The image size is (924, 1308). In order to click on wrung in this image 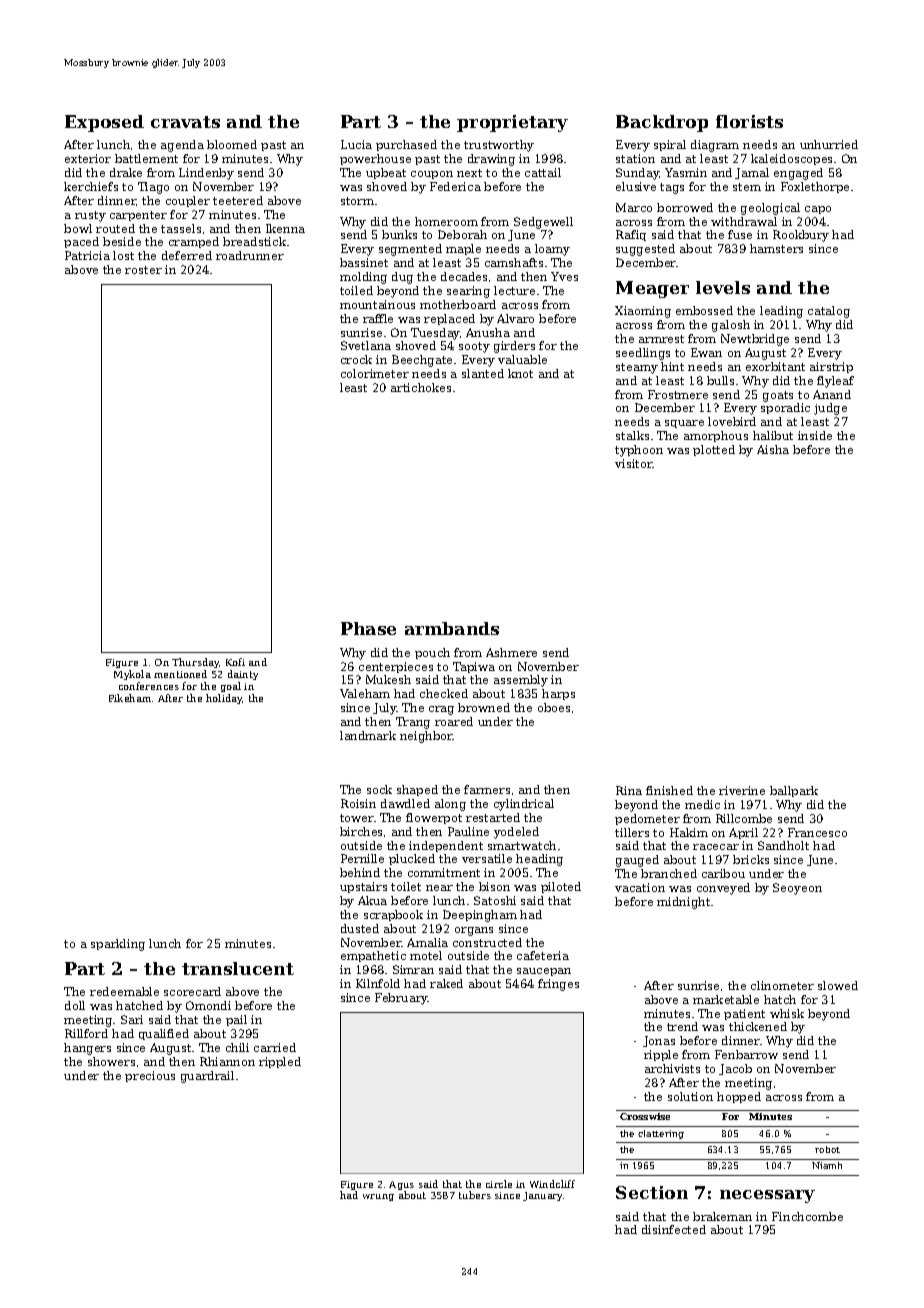, I will do `click(378, 1197)`.
